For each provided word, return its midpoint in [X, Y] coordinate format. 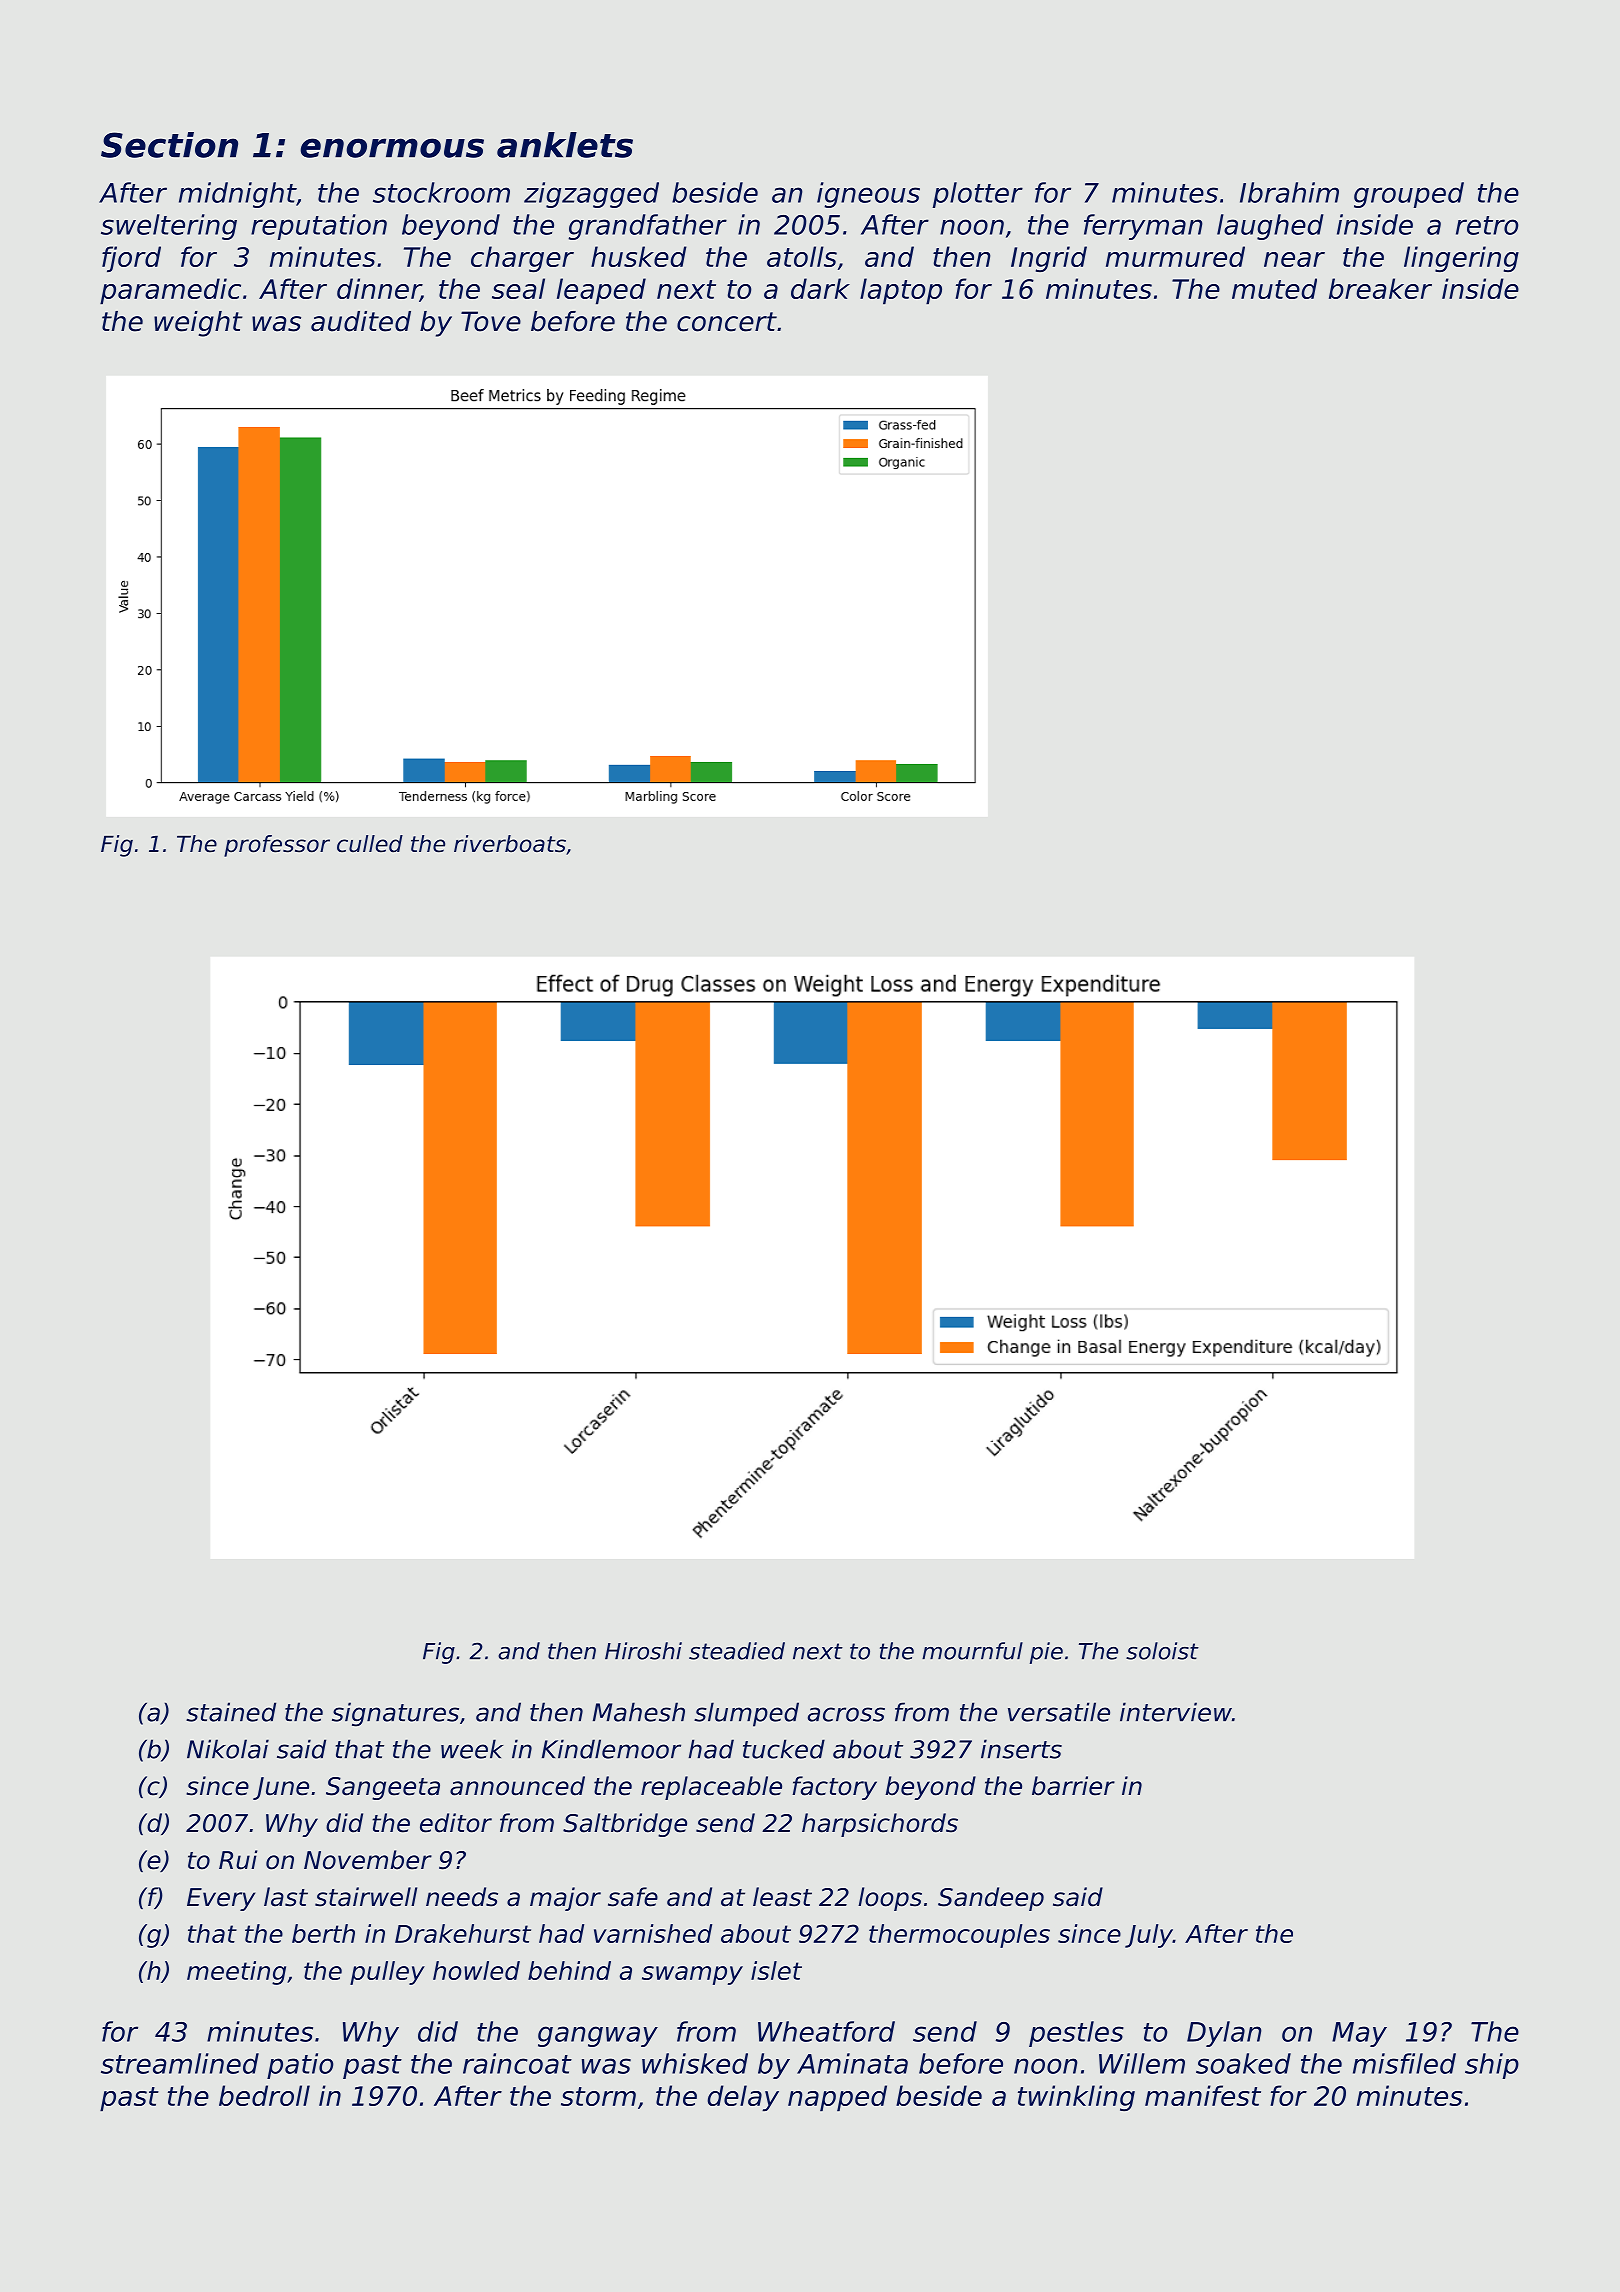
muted [1274, 288]
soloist [1162, 1651]
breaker [1380, 288]
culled [370, 844]
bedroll [264, 2095]
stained [231, 1712]
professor [277, 846]
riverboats [510, 844]
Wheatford [826, 2031]
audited [361, 321]
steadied [737, 1651]
